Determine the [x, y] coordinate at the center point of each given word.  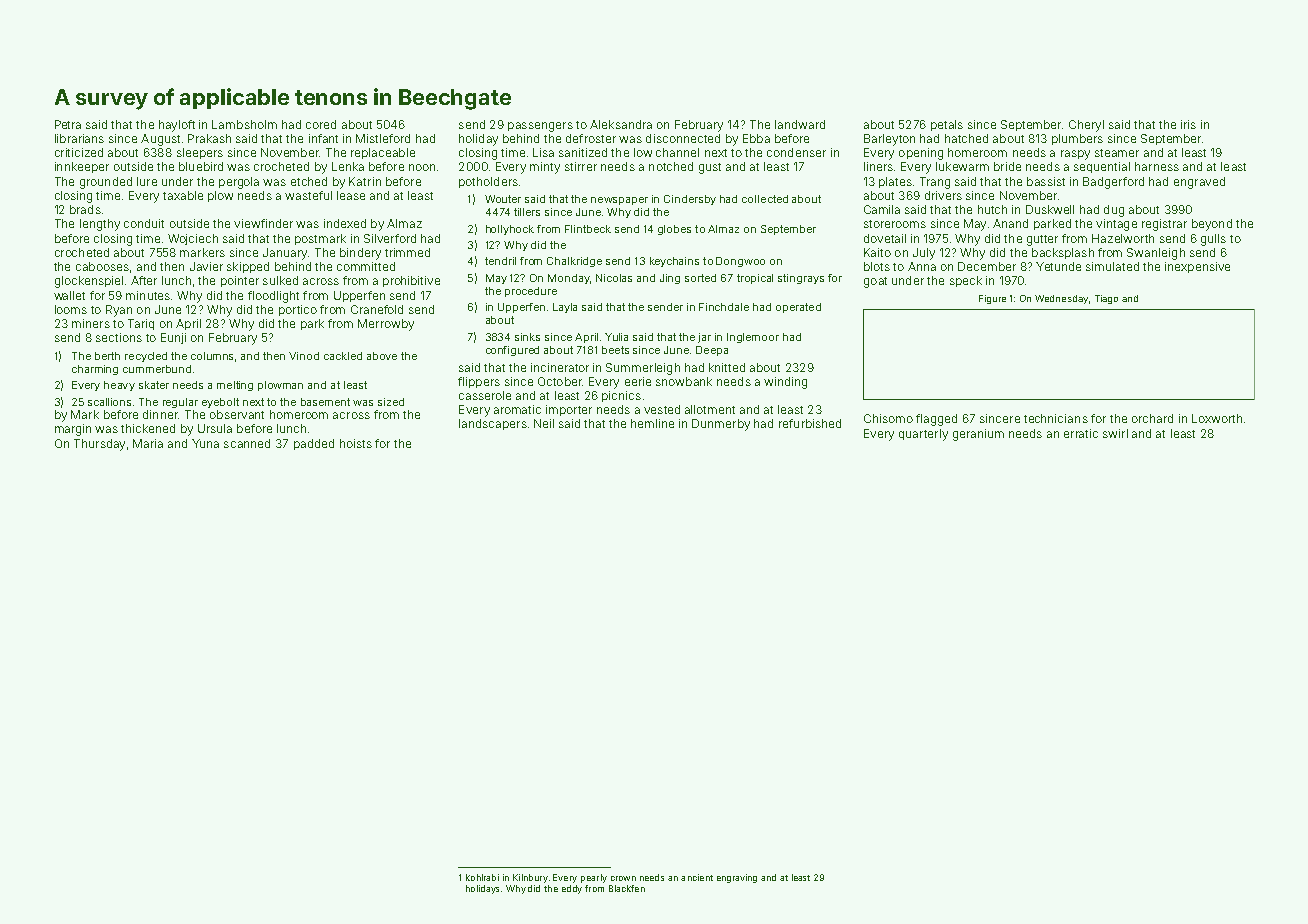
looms [71, 309]
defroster [591, 138]
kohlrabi [482, 877]
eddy [572, 889]
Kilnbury [530, 878]
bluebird [201, 166]
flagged [936, 420]
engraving [737, 878]
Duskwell [1050, 209]
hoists [356, 443]
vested [662, 409]
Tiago [1106, 299]
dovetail [885, 238]
